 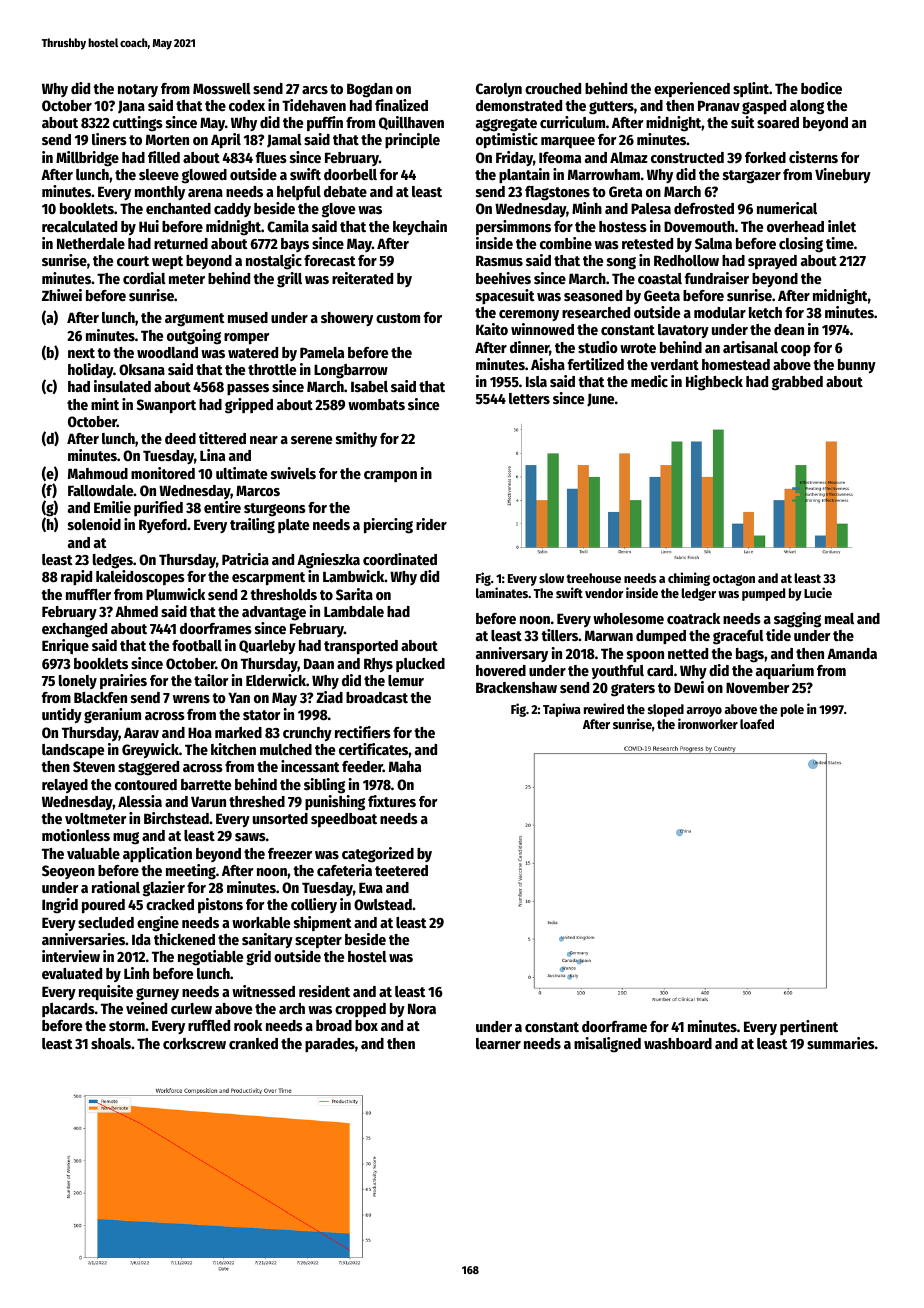 What do you see at coordinates (194, 1043) in the image?
I see `corkscrew` at bounding box center [194, 1043].
